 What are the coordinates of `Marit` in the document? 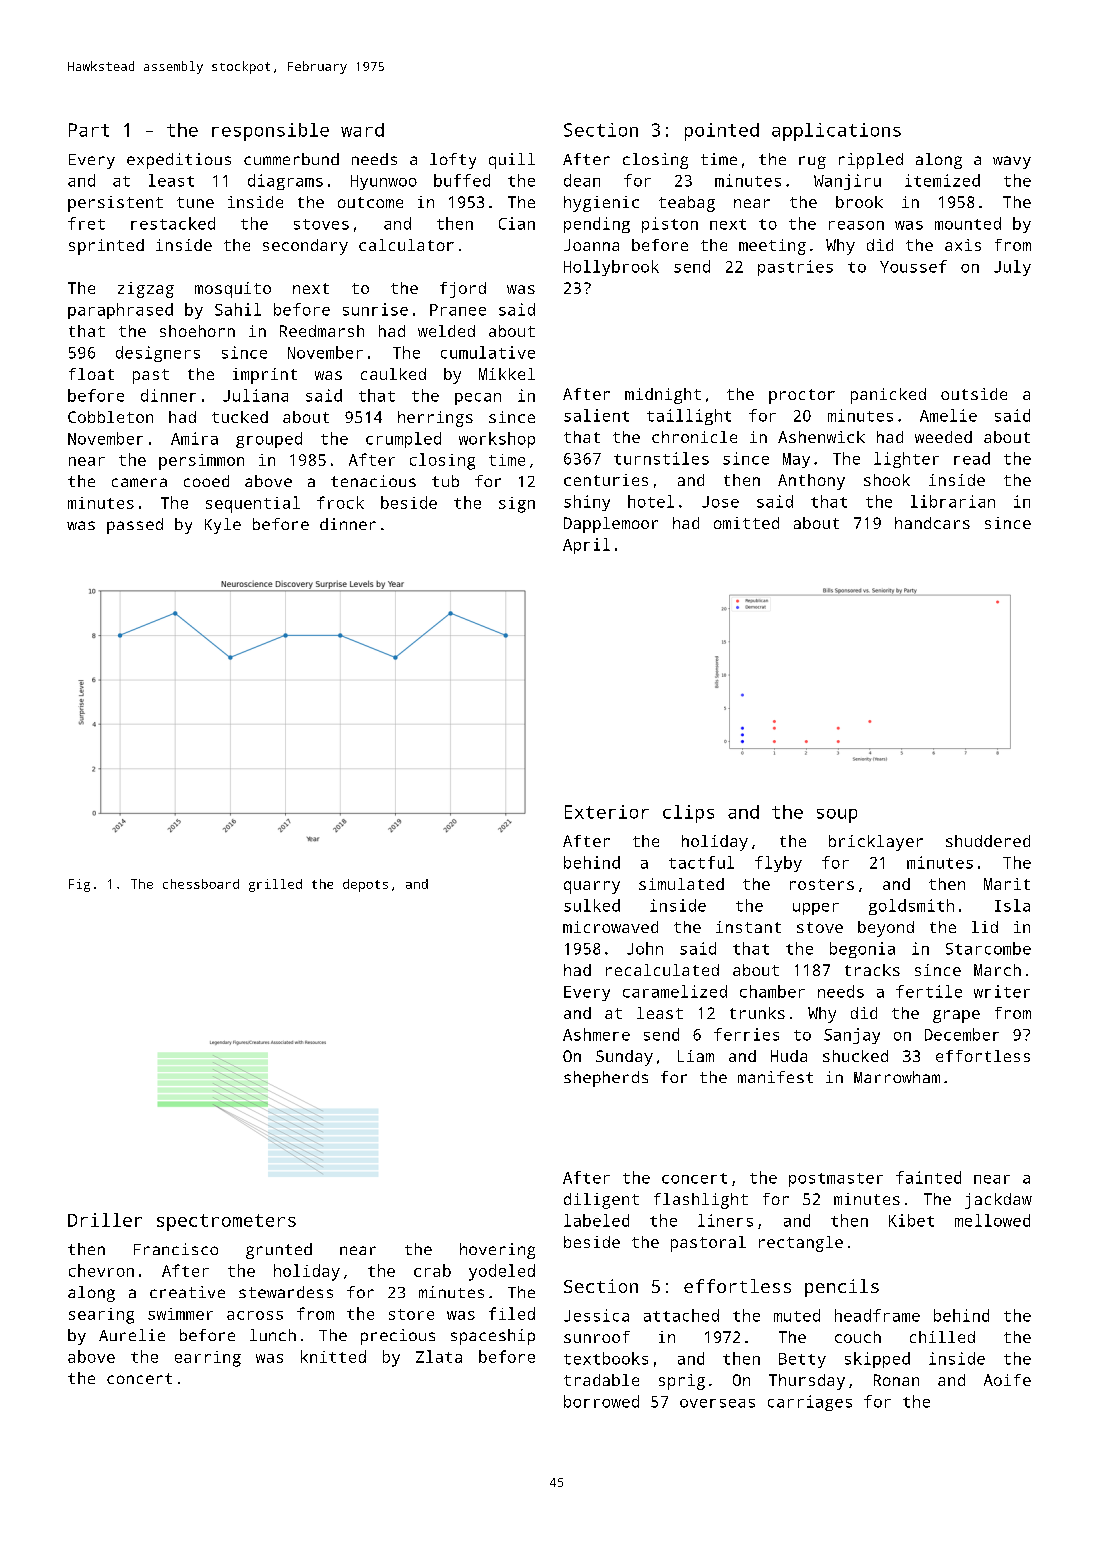 It's located at (1007, 884).
